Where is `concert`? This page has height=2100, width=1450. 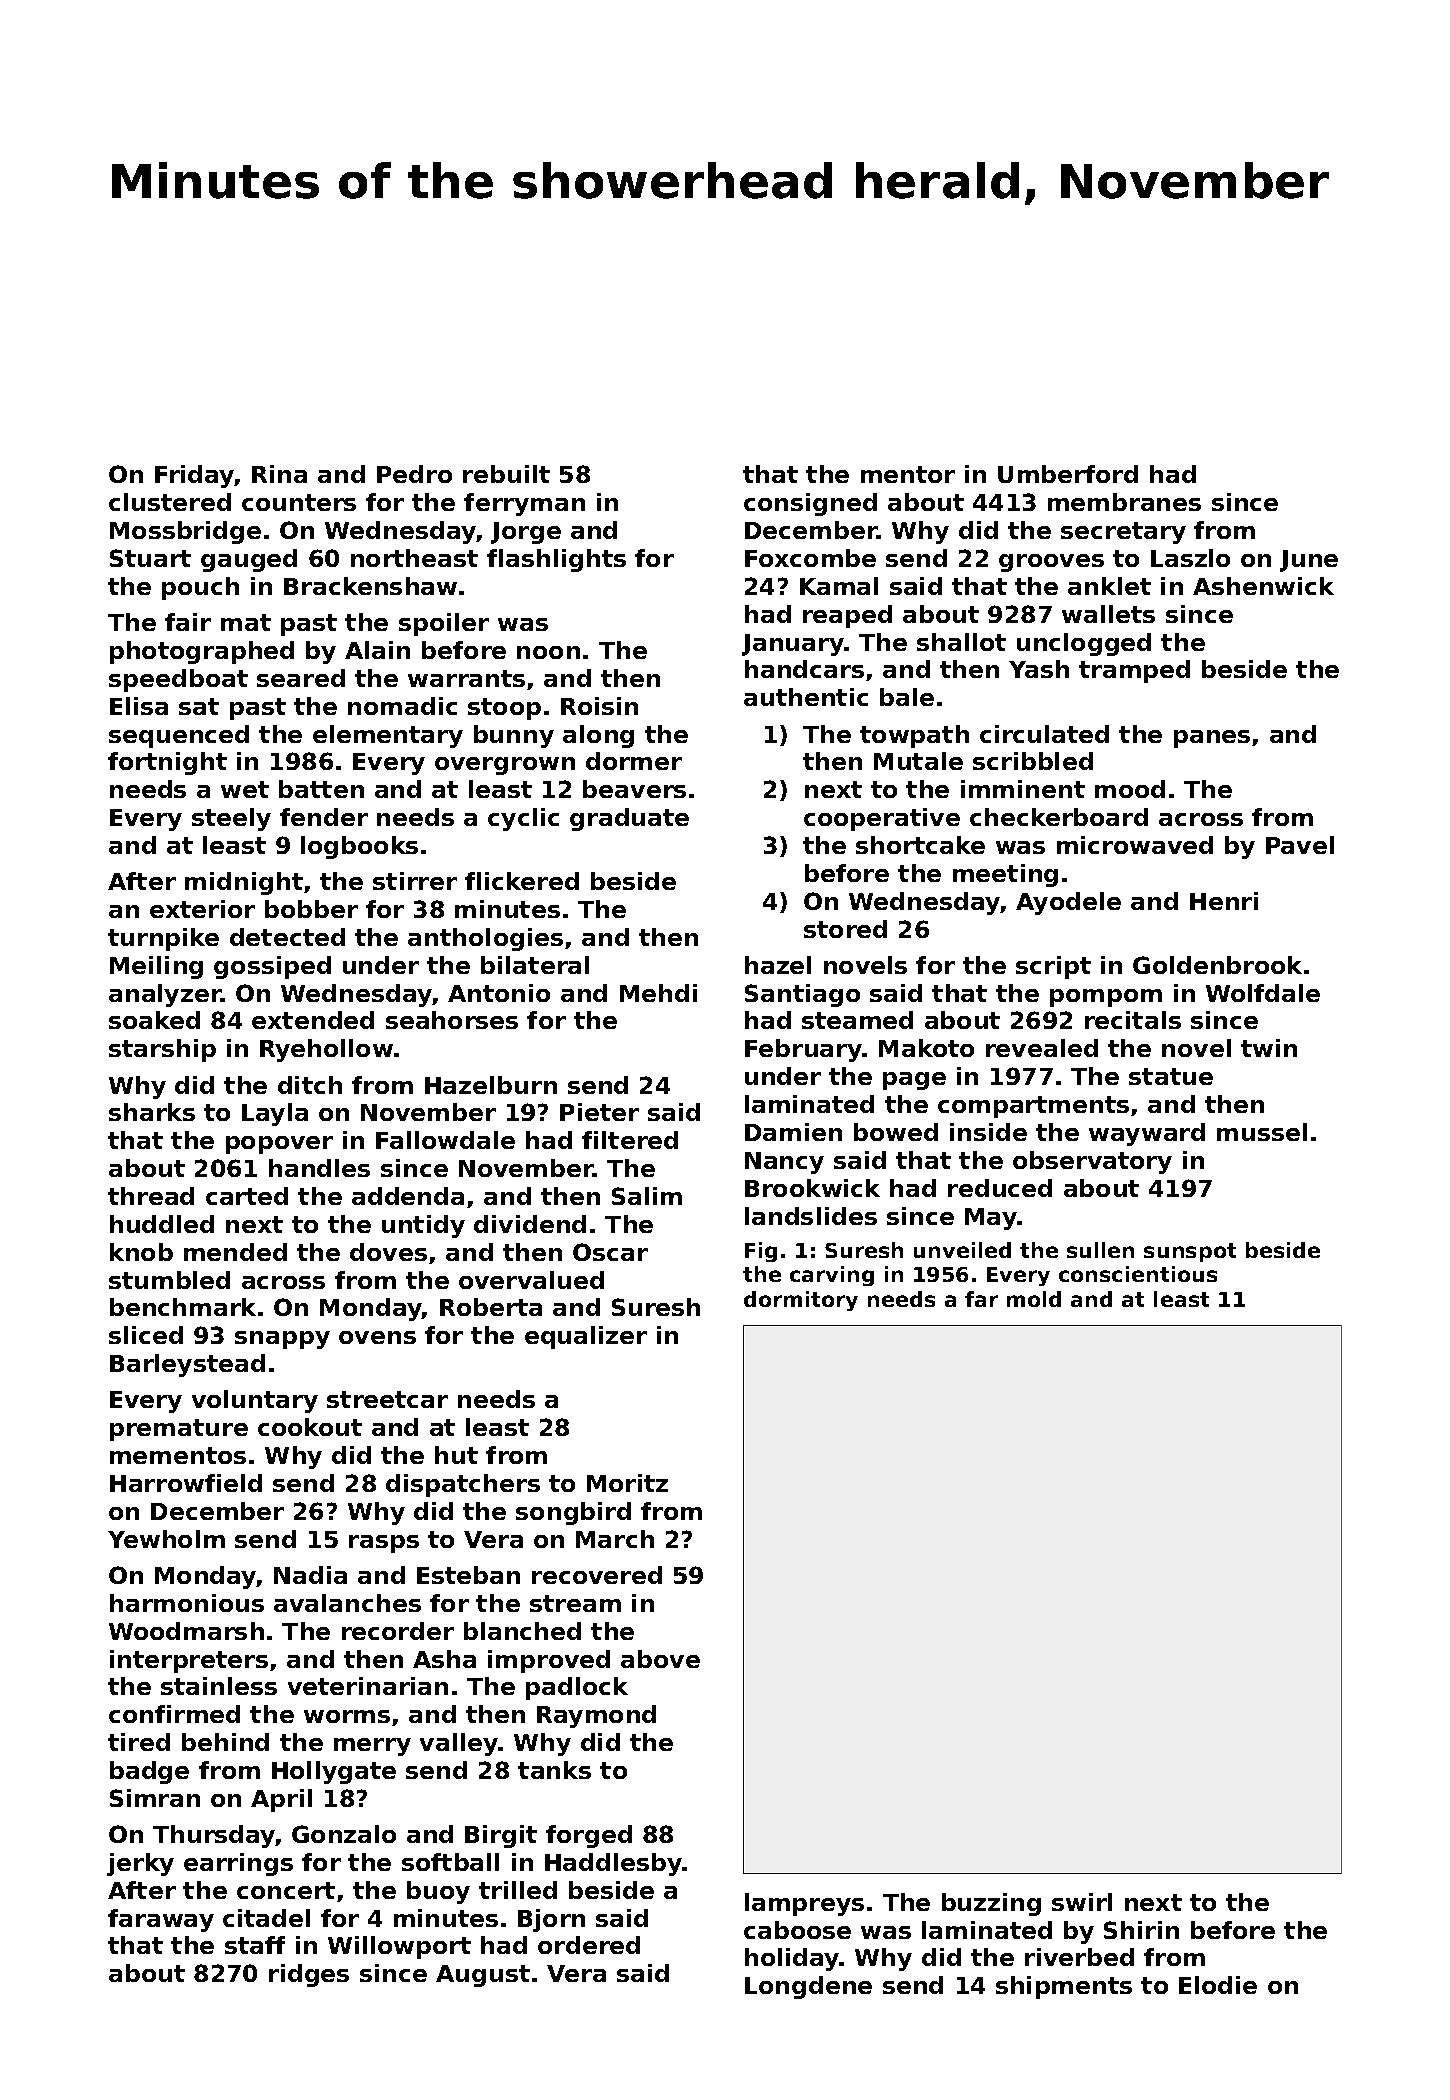
concert is located at coordinates (286, 1890).
